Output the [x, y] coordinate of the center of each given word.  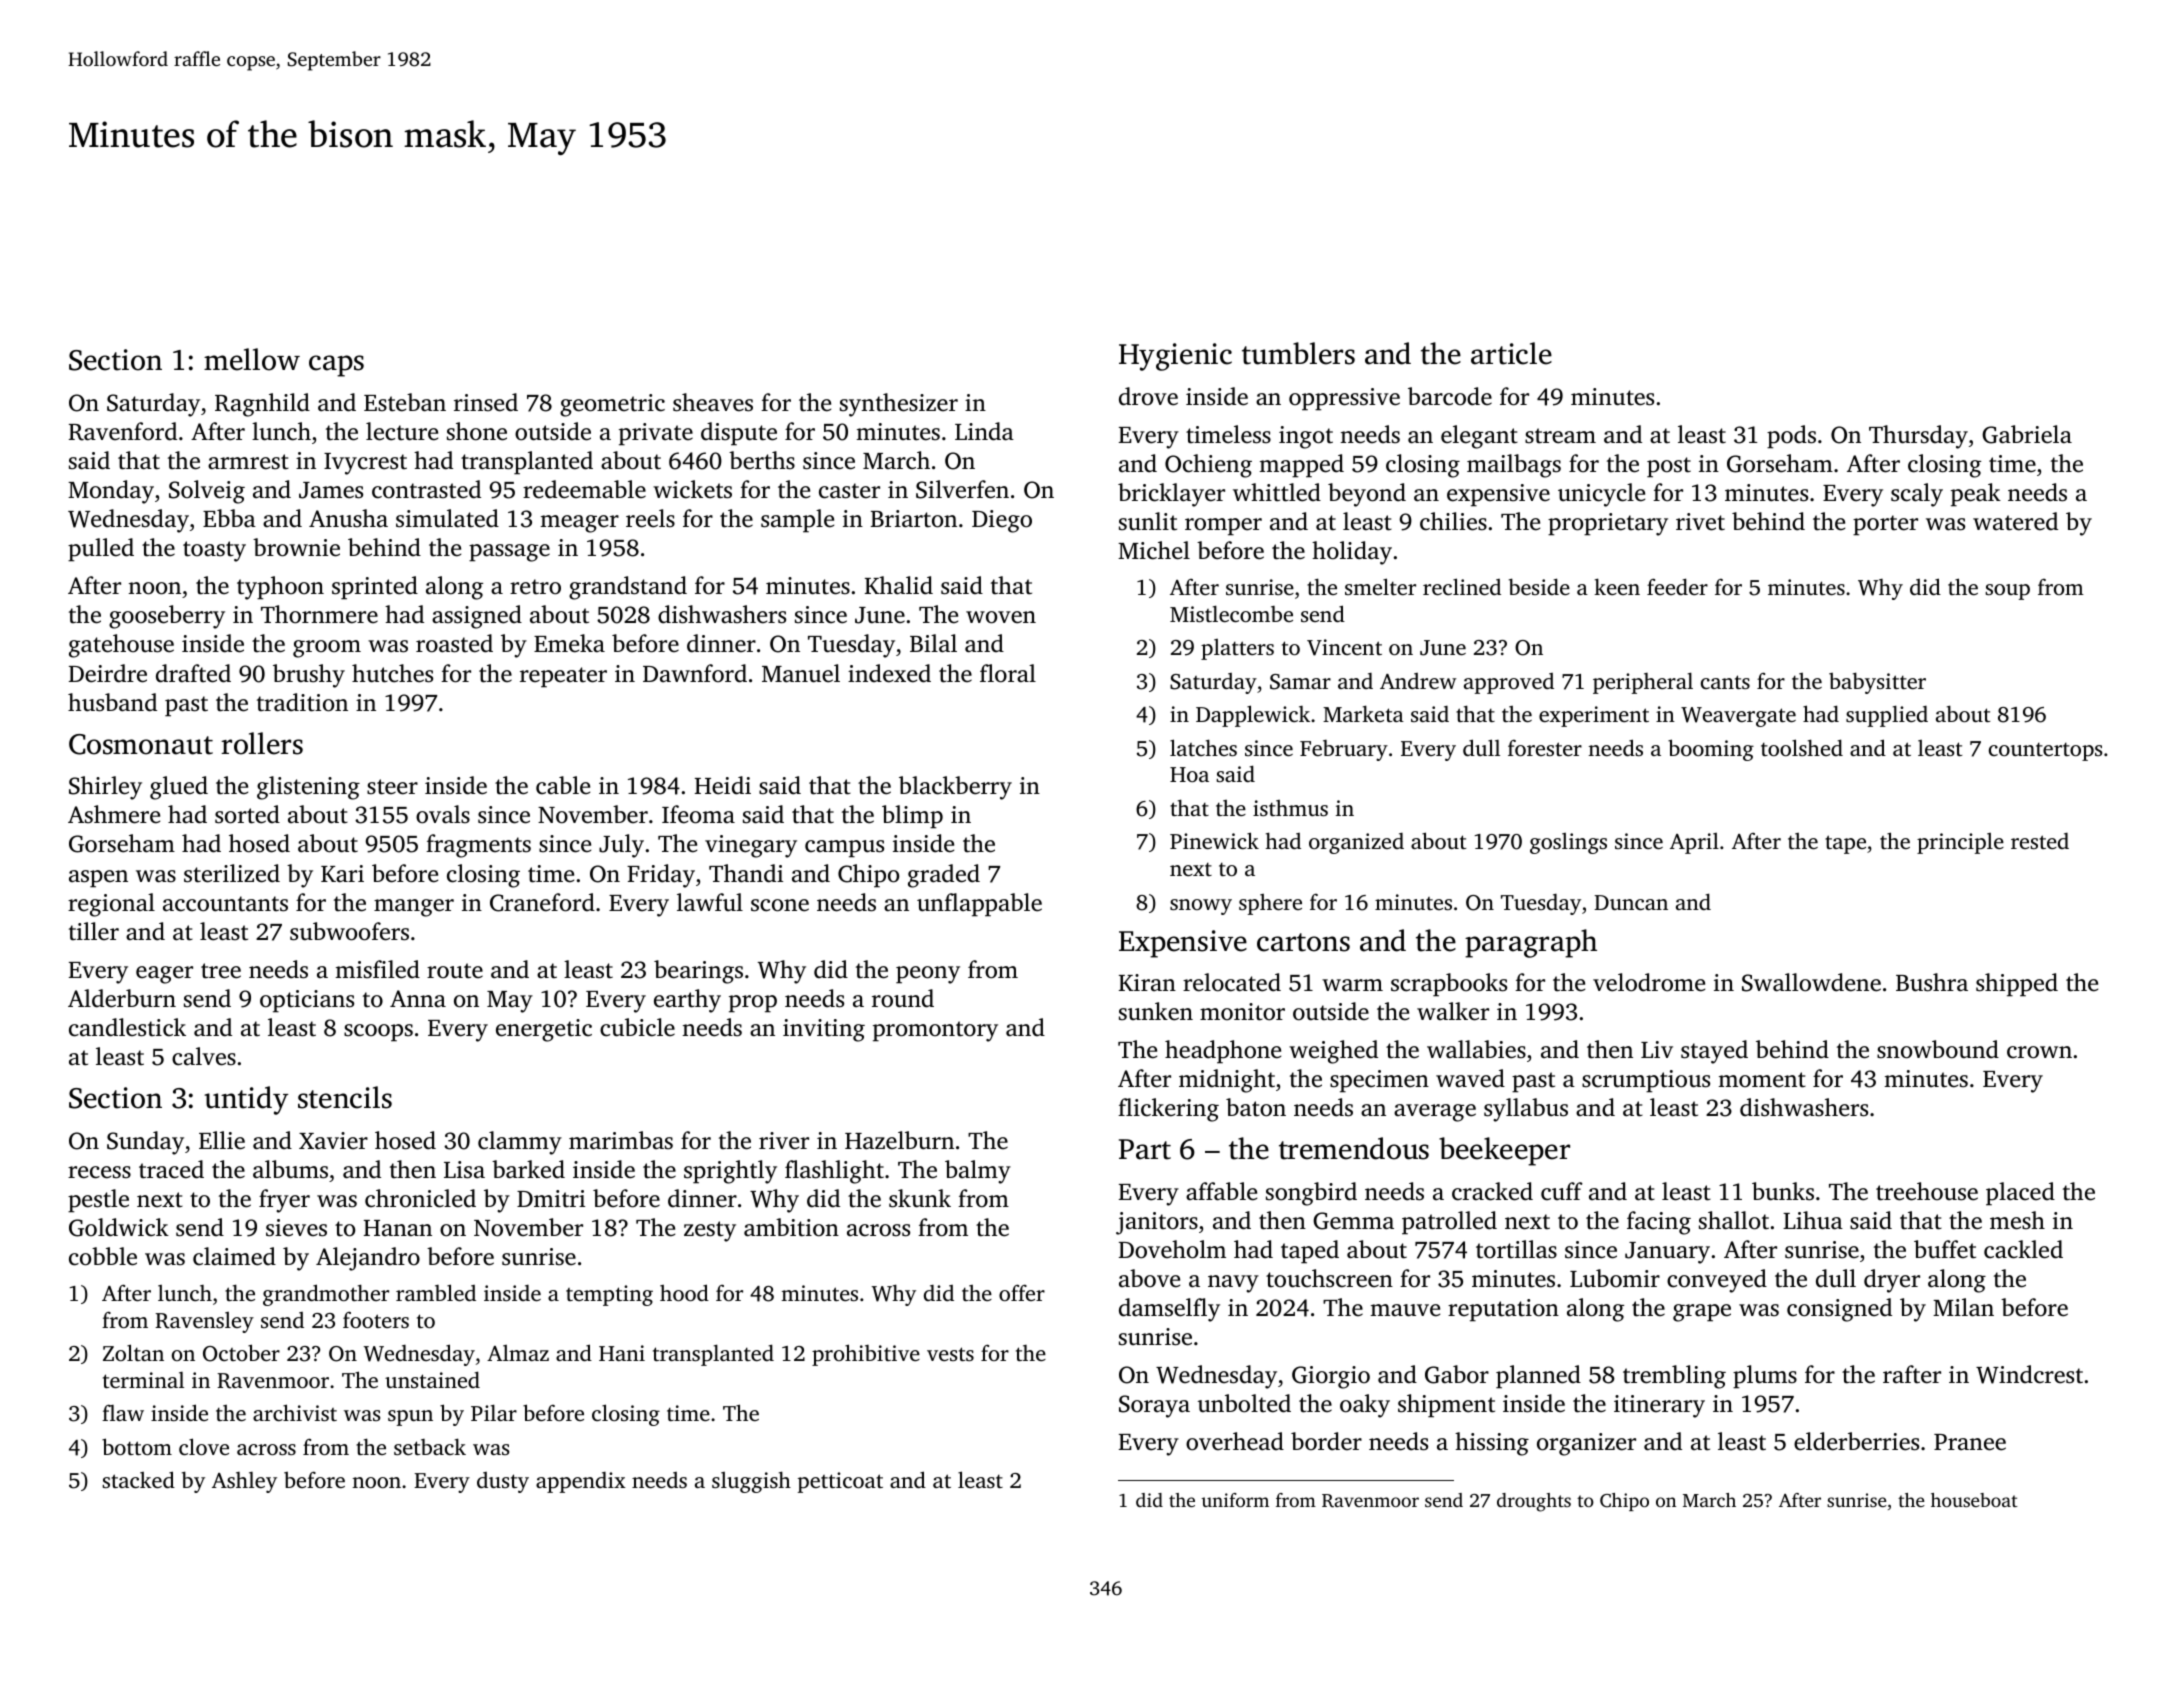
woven [1001, 617]
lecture [402, 431]
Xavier [333, 1141]
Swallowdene [1811, 982]
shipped [2017, 985]
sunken [1156, 1011]
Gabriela [2027, 434]
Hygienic [1175, 357]
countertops [2045, 751]
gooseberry [167, 617]
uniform [1235, 1500]
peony [928, 975]
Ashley [244, 1482]
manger [414, 908]
